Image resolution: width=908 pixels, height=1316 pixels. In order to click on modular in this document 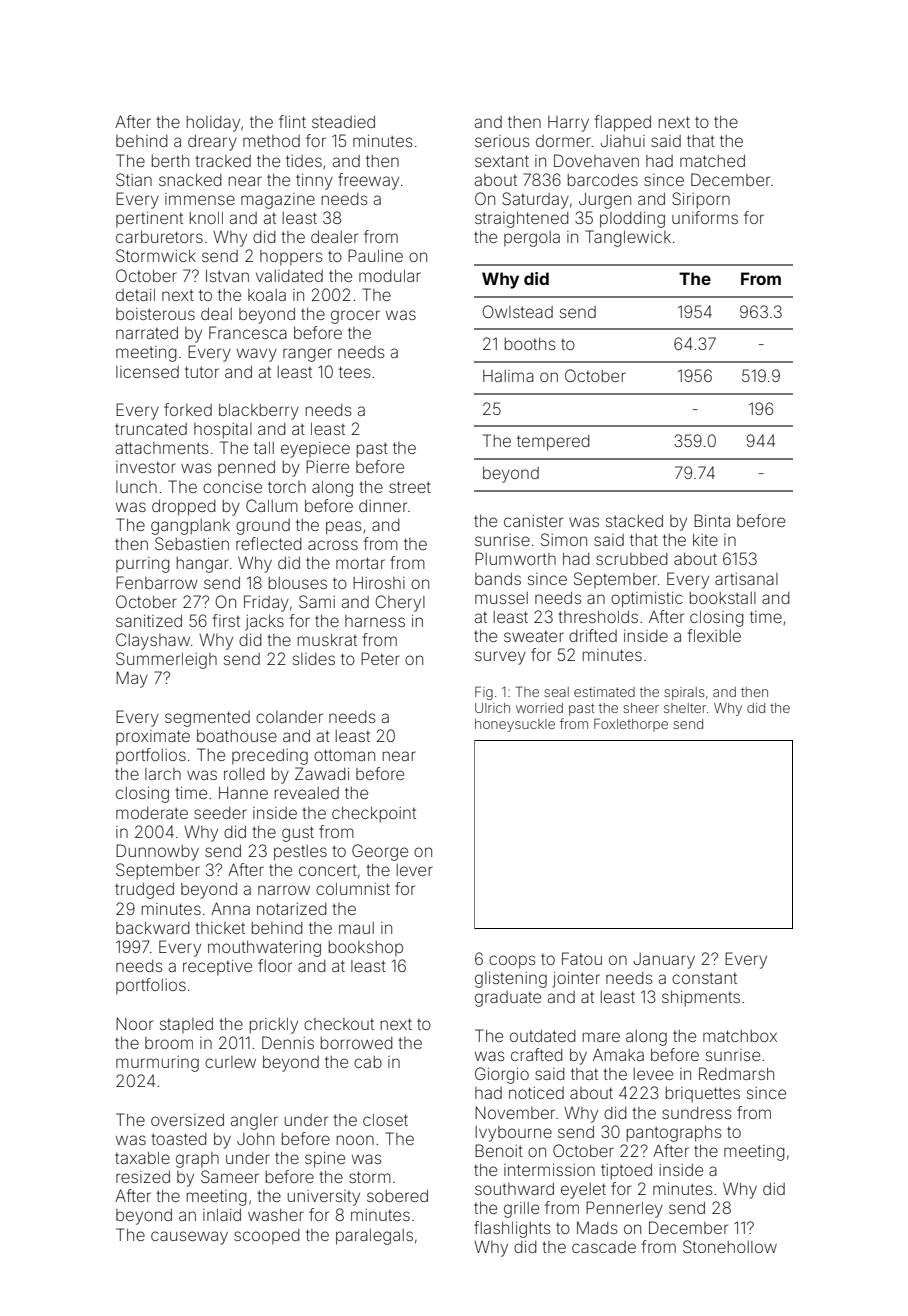, I will do `click(390, 276)`.
